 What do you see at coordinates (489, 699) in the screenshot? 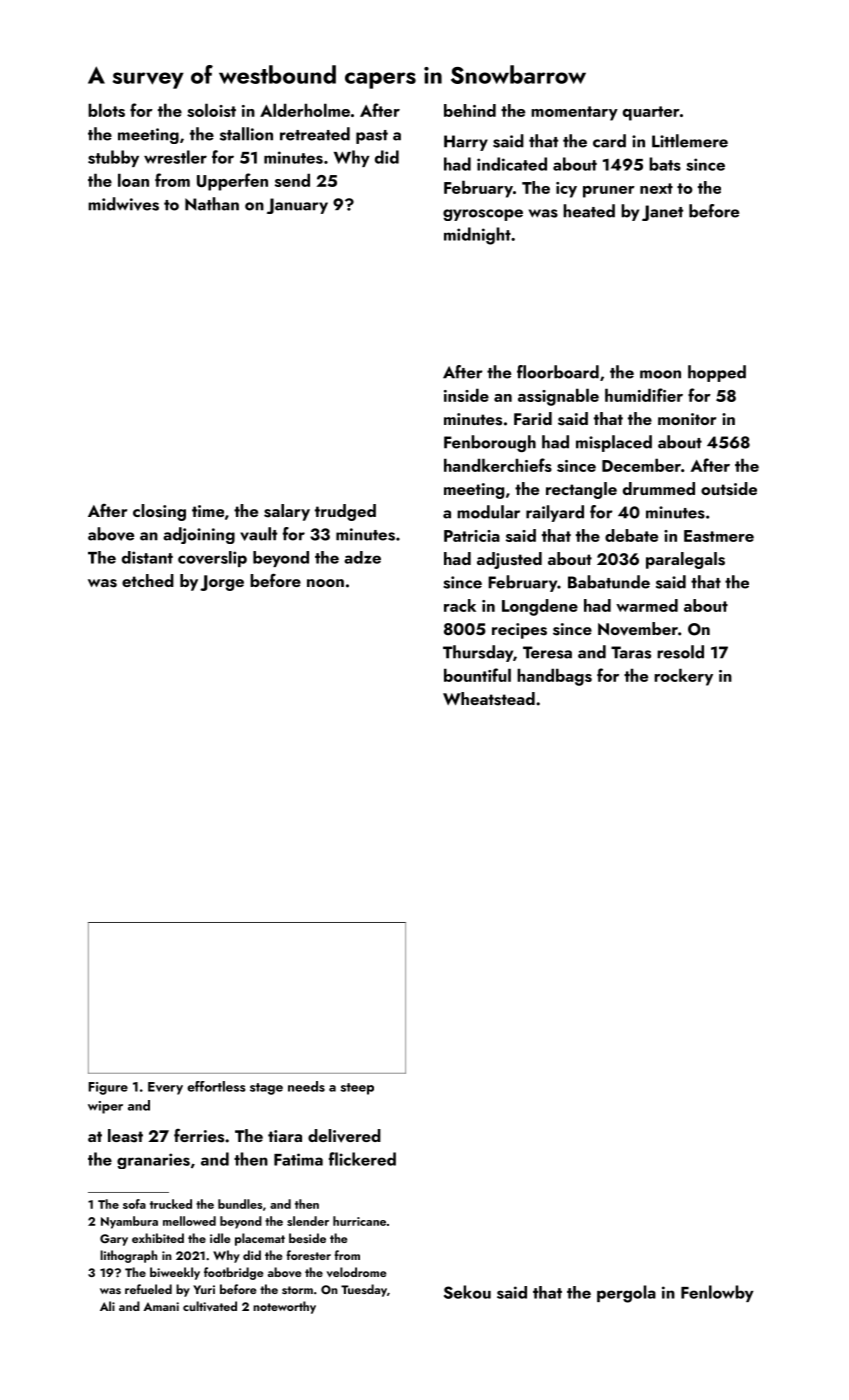
I see `Wheatstead` at bounding box center [489, 699].
